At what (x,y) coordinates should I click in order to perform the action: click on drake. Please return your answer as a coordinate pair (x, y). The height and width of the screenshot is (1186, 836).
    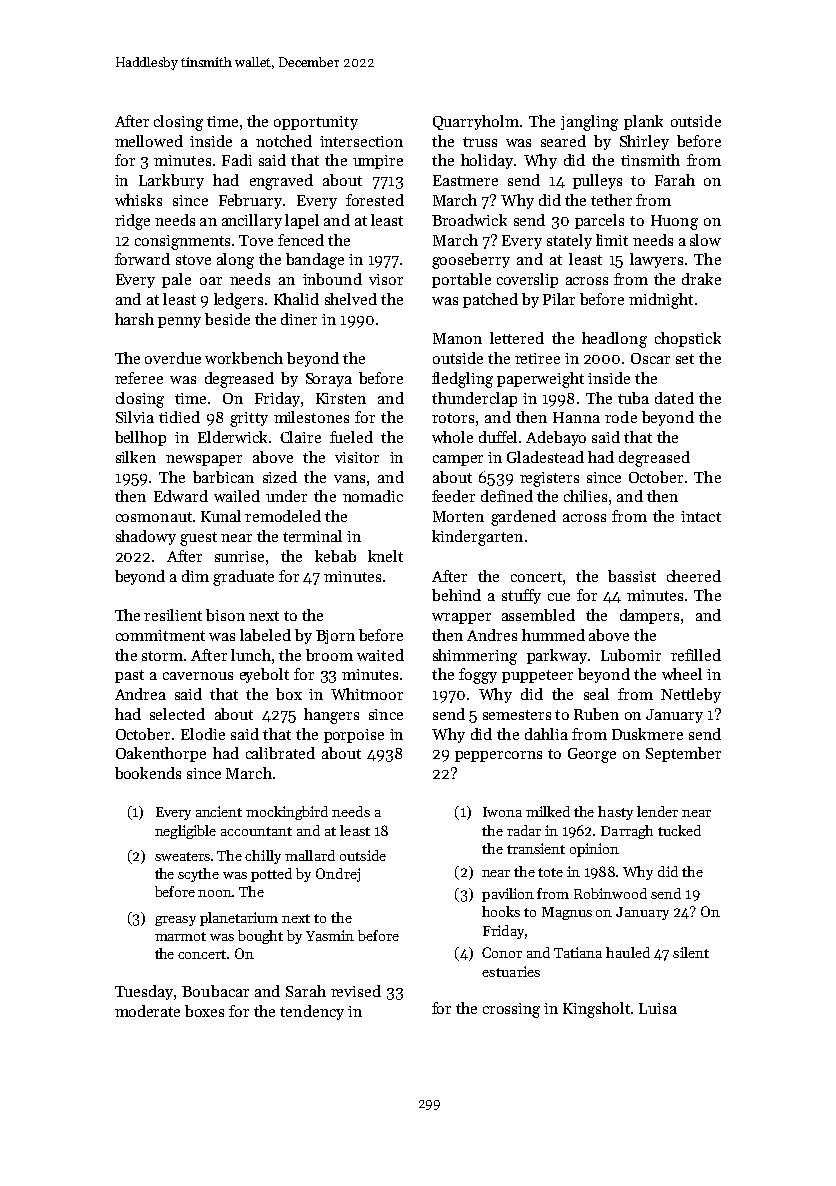
    Looking at the image, I should click on (701, 279).
